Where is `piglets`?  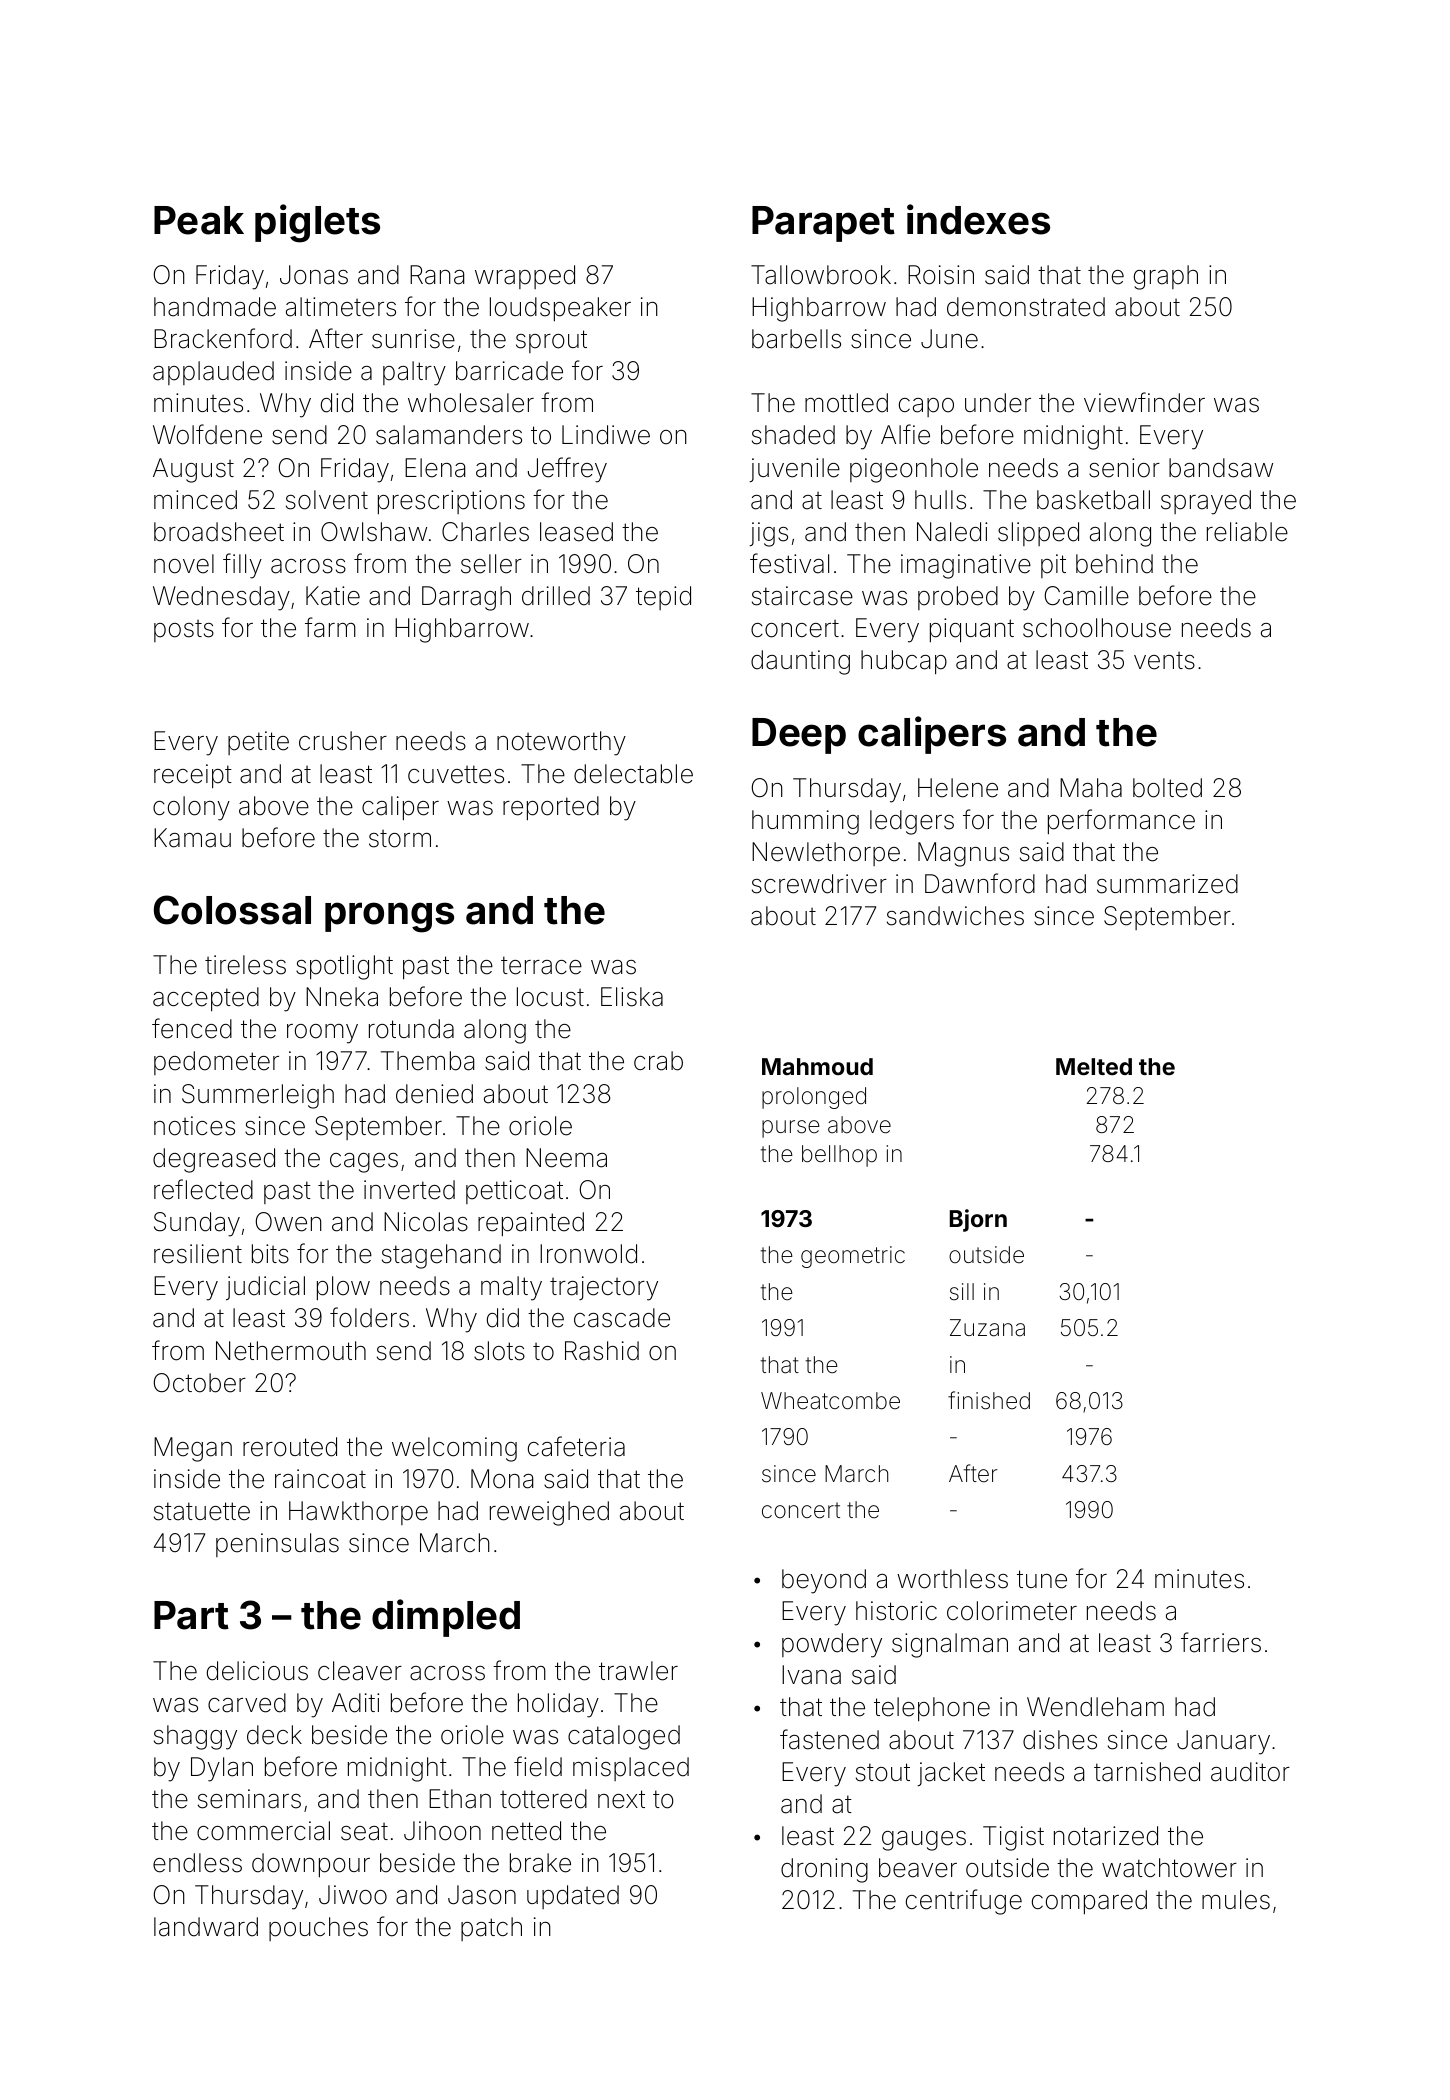 piglets is located at coordinates (317, 223).
